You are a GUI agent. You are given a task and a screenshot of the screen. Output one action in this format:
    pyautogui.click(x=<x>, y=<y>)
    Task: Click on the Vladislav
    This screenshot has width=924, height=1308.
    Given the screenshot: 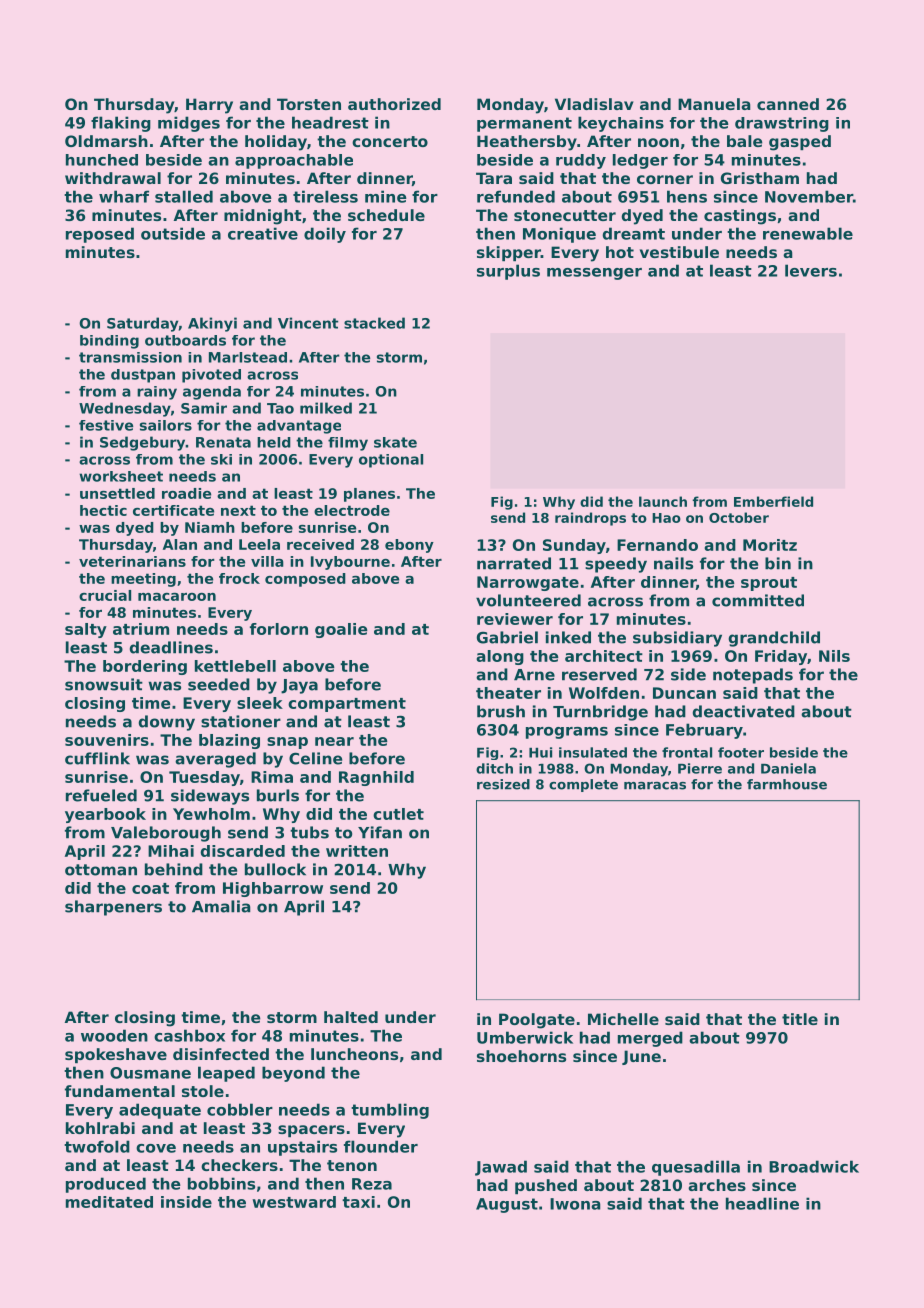 What is the action you would take?
    pyautogui.click(x=594, y=104)
